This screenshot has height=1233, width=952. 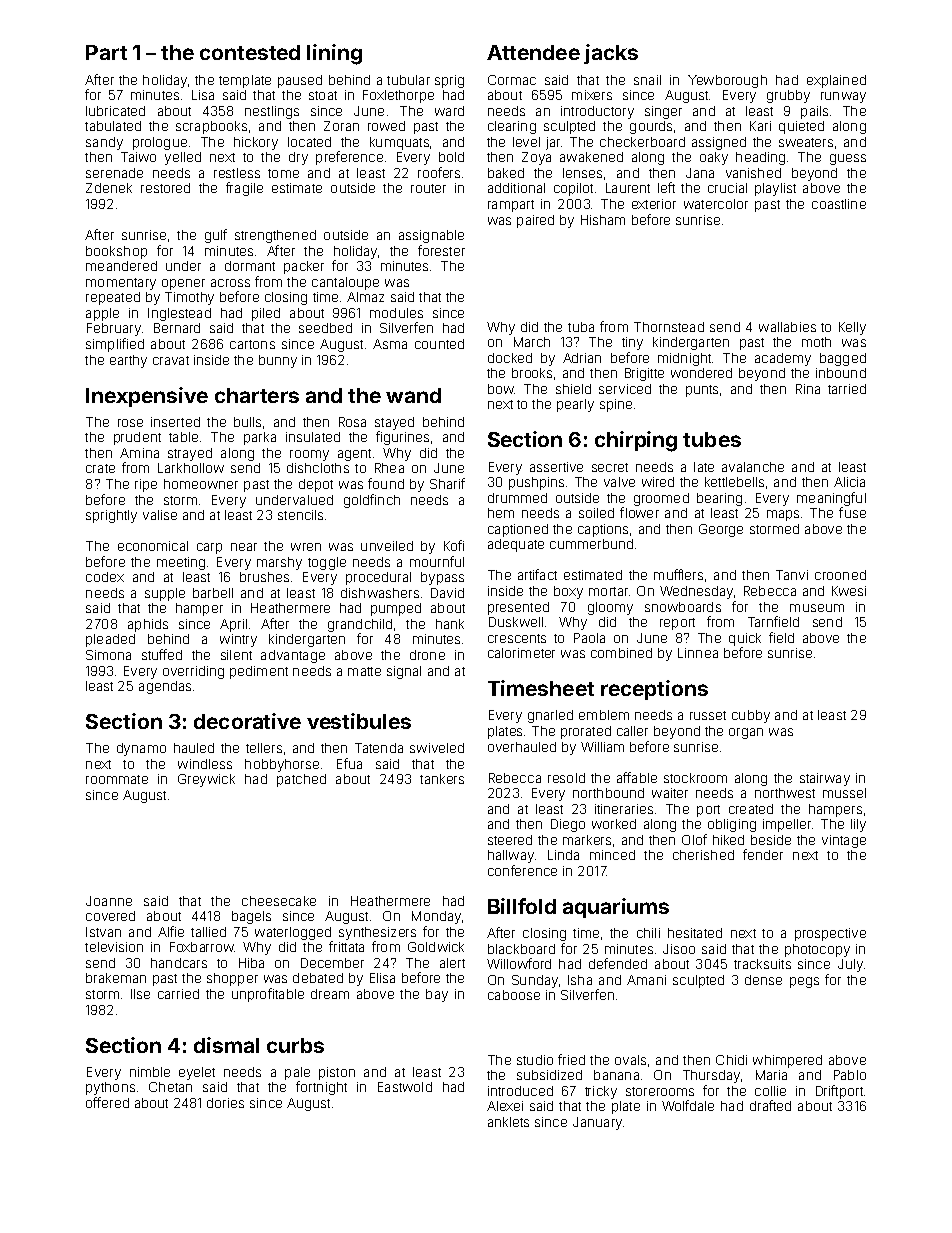 I want to click on crate, so click(x=100, y=468).
